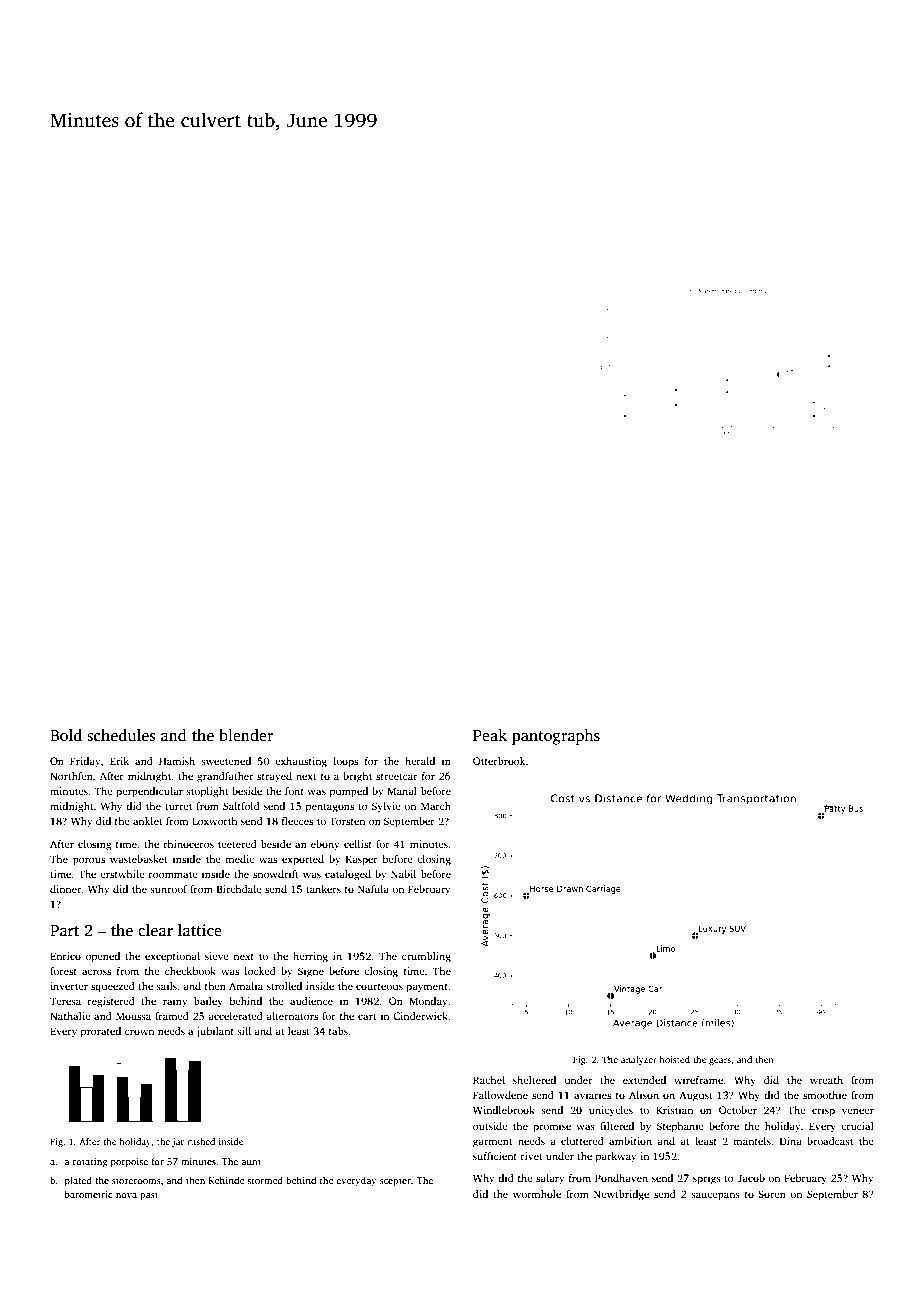 The height and width of the page is (1308, 924). I want to click on Nafula, so click(373, 889).
